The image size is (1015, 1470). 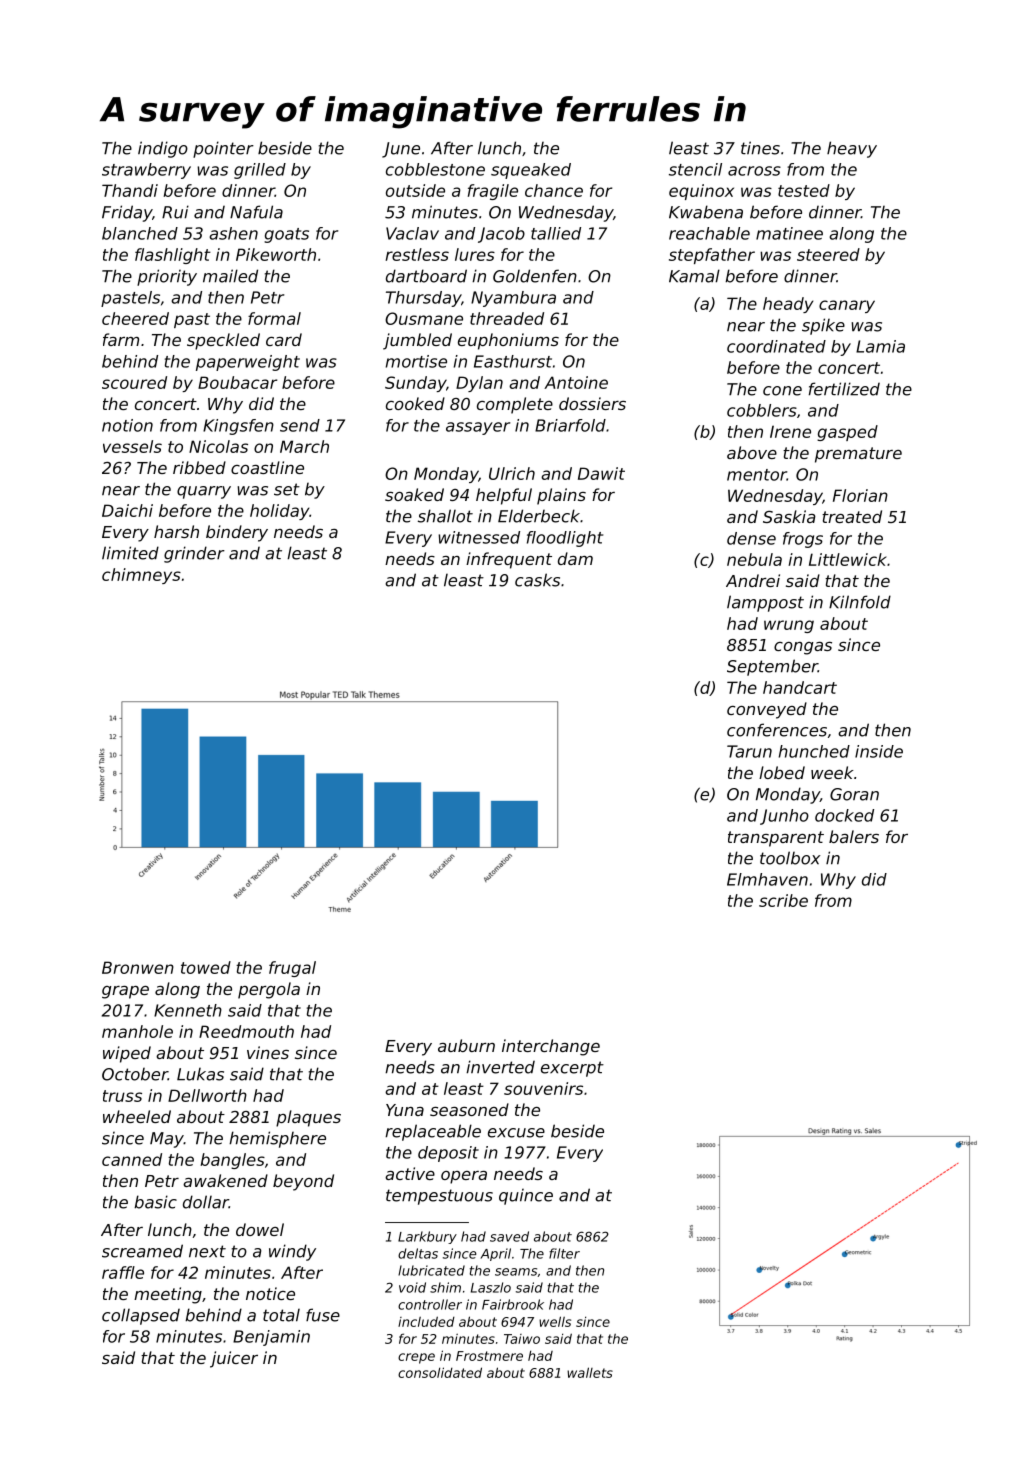 I want to click on opera, so click(x=464, y=1177).
